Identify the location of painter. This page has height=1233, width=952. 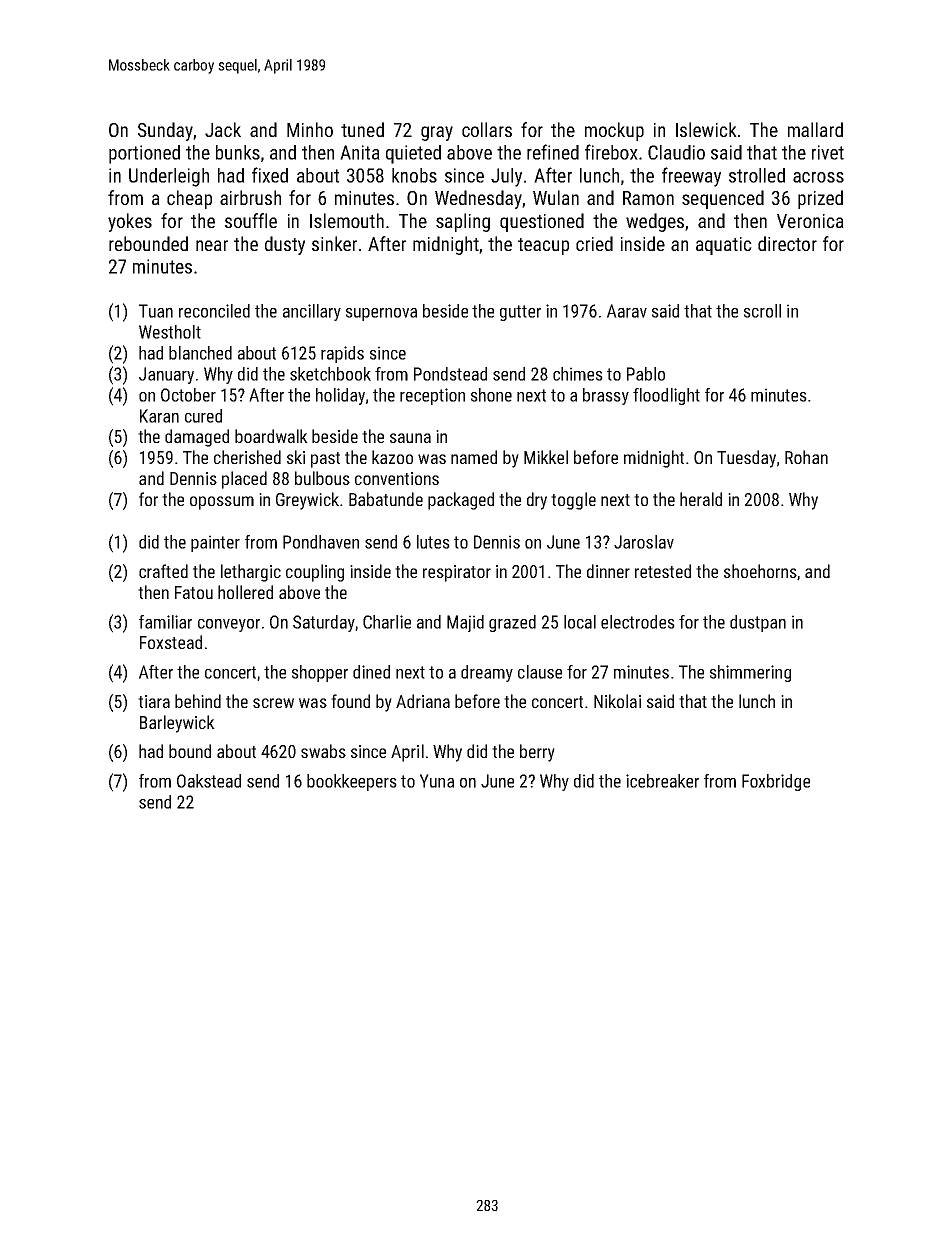
(215, 543).
